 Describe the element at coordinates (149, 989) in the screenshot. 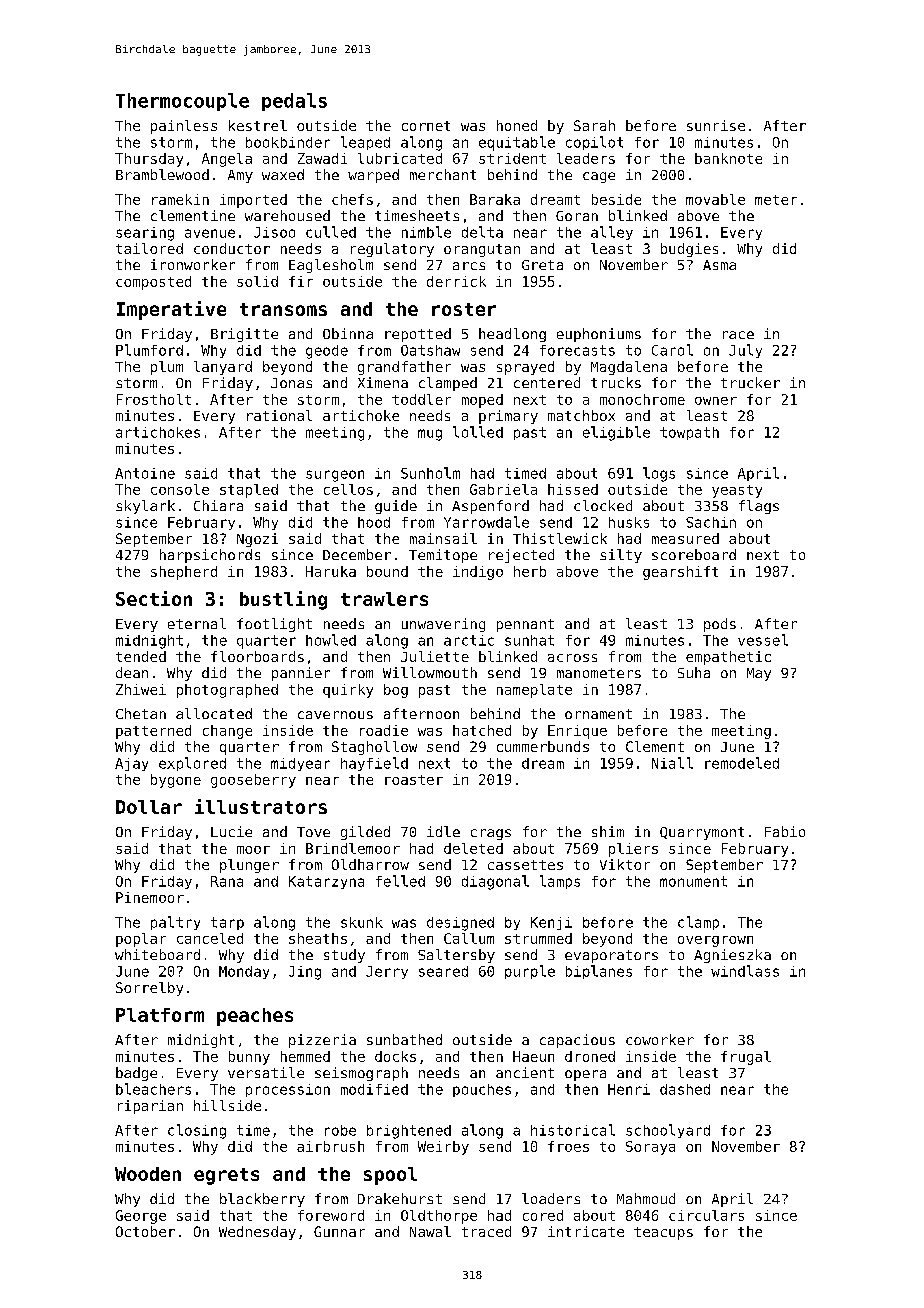

I see `Sorrelby` at that location.
